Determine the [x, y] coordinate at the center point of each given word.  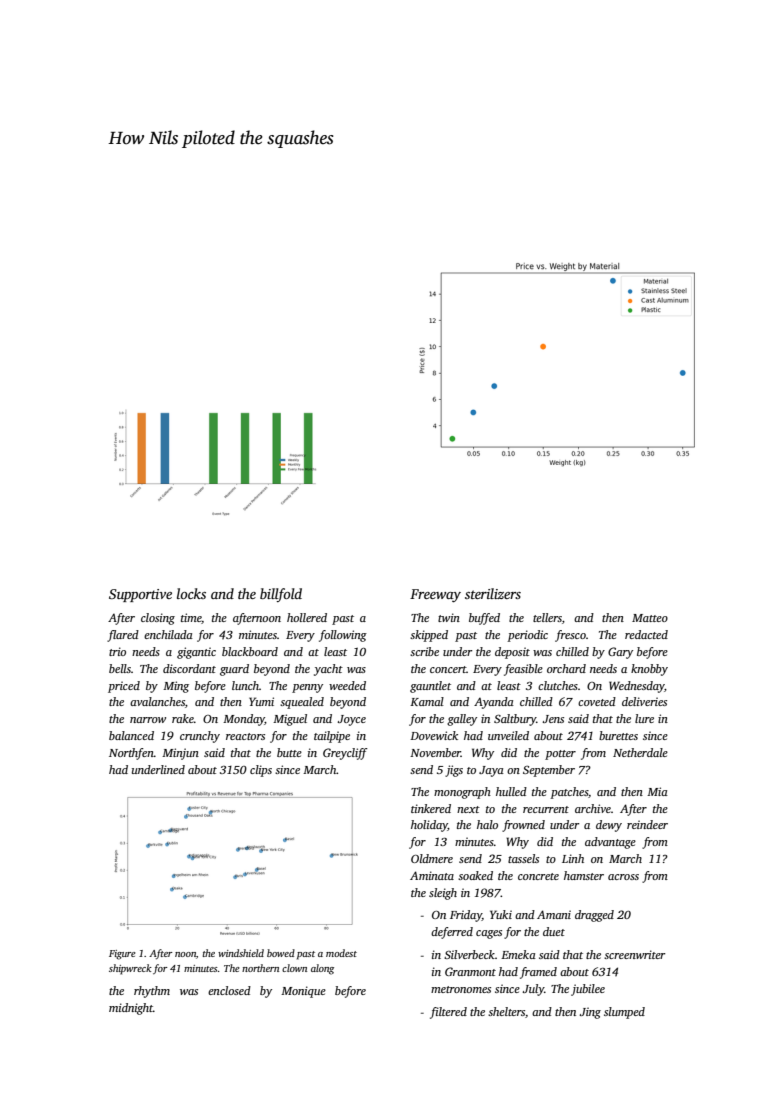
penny [307, 688]
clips [261, 771]
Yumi [261, 701]
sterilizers [493, 593]
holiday [429, 826]
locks [191, 593]
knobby [649, 670]
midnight [131, 1009]
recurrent [546, 809]
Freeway [435, 595]
